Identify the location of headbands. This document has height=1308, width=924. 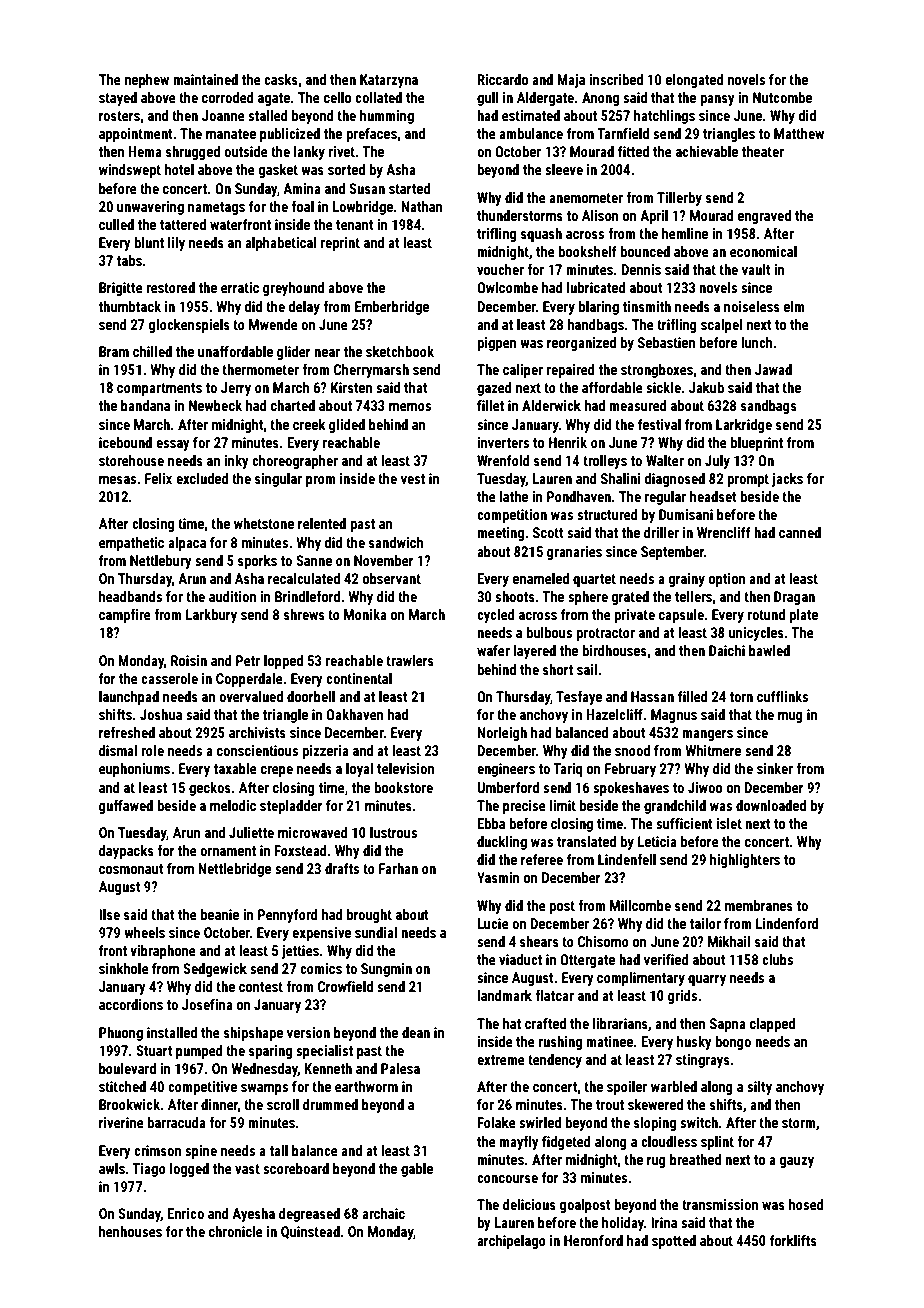
(130, 596).
